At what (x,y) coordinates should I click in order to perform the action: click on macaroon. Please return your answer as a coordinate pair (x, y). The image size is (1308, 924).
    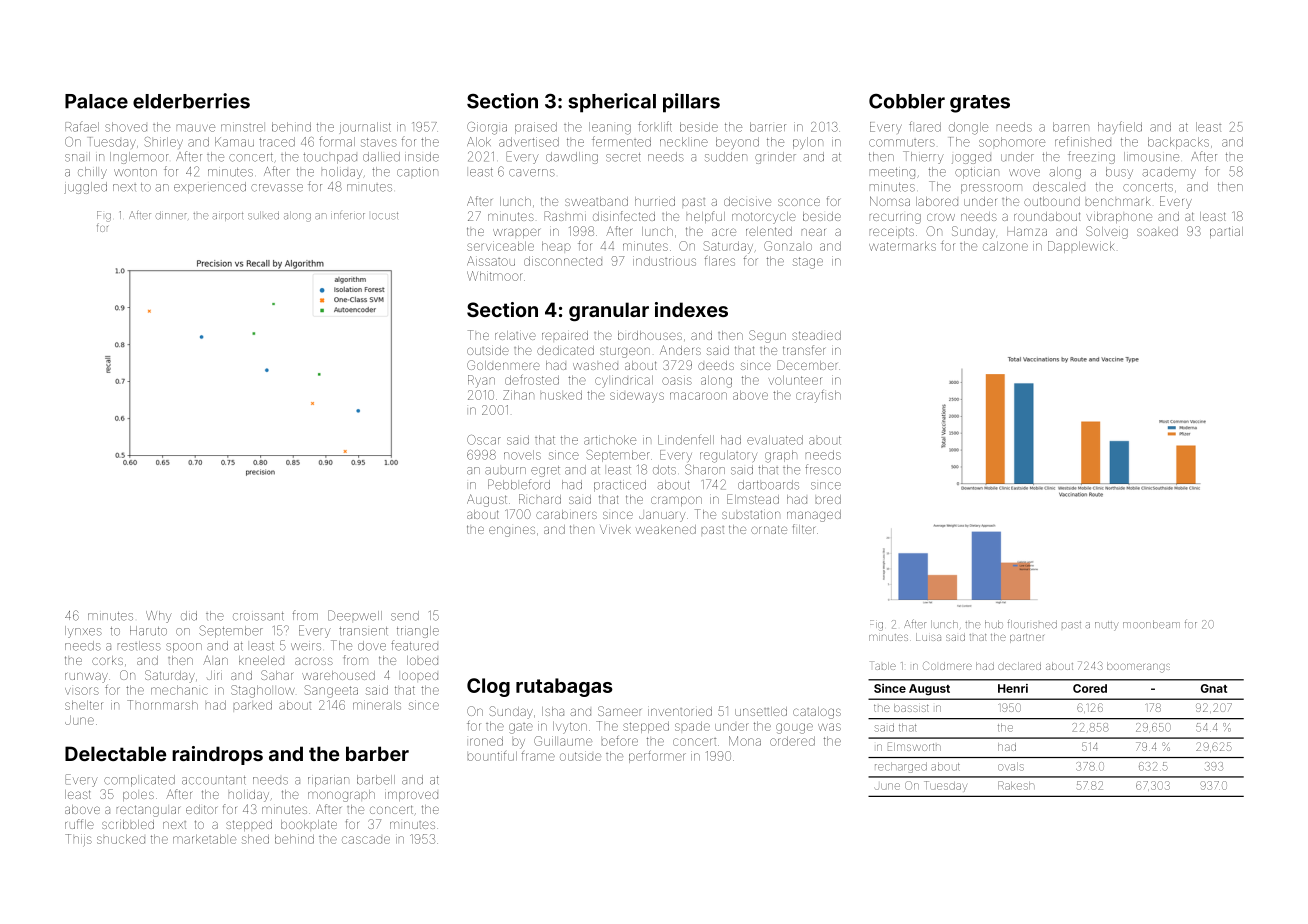
    Looking at the image, I should click on (698, 396).
